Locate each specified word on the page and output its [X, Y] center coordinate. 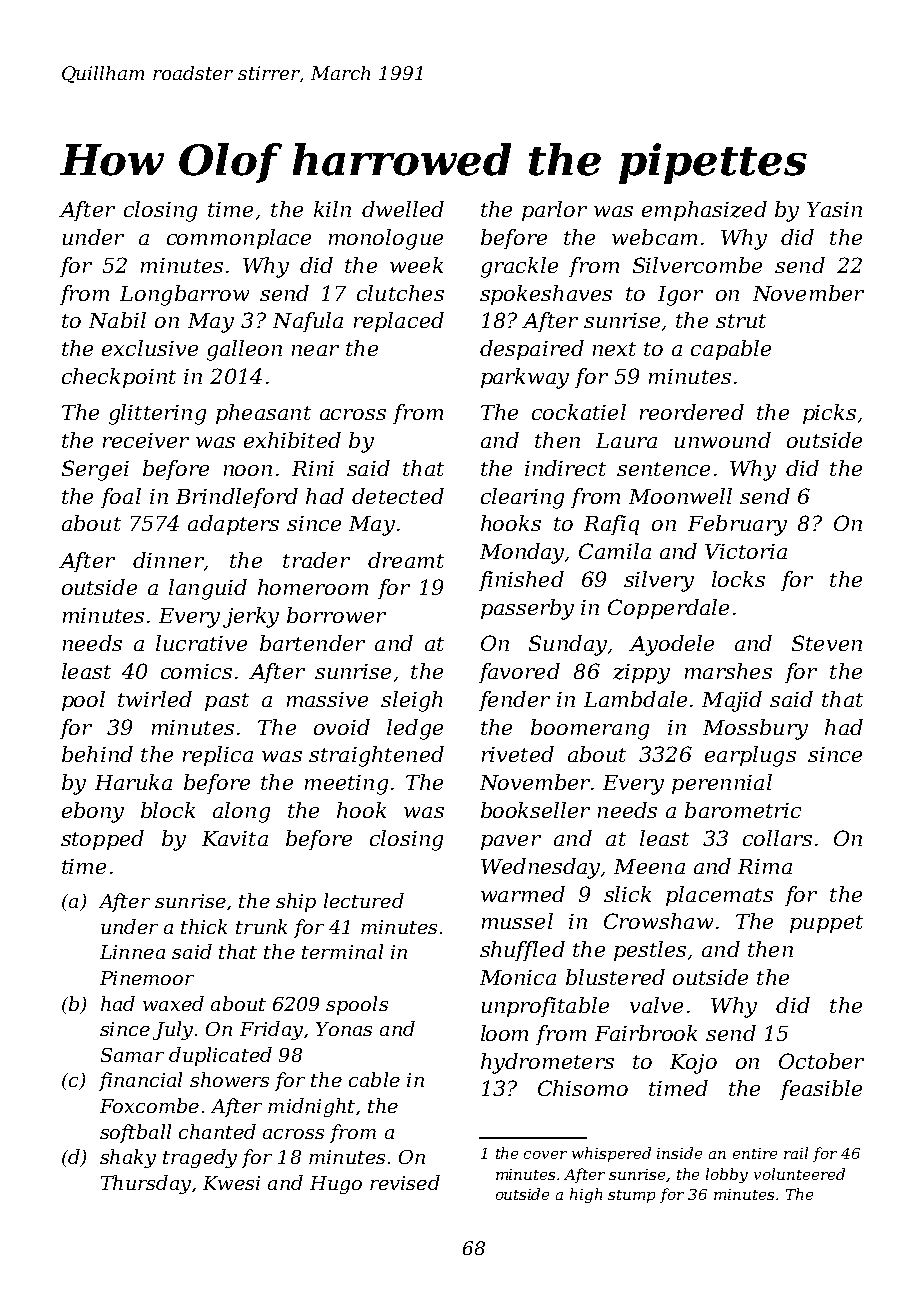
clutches [400, 293]
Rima [765, 866]
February [737, 525]
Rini [313, 468]
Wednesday [540, 868]
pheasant [263, 414]
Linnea [132, 952]
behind [97, 754]
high [586, 1195]
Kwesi [231, 1183]
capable [731, 350]
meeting [346, 785]
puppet [826, 924]
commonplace [239, 239]
